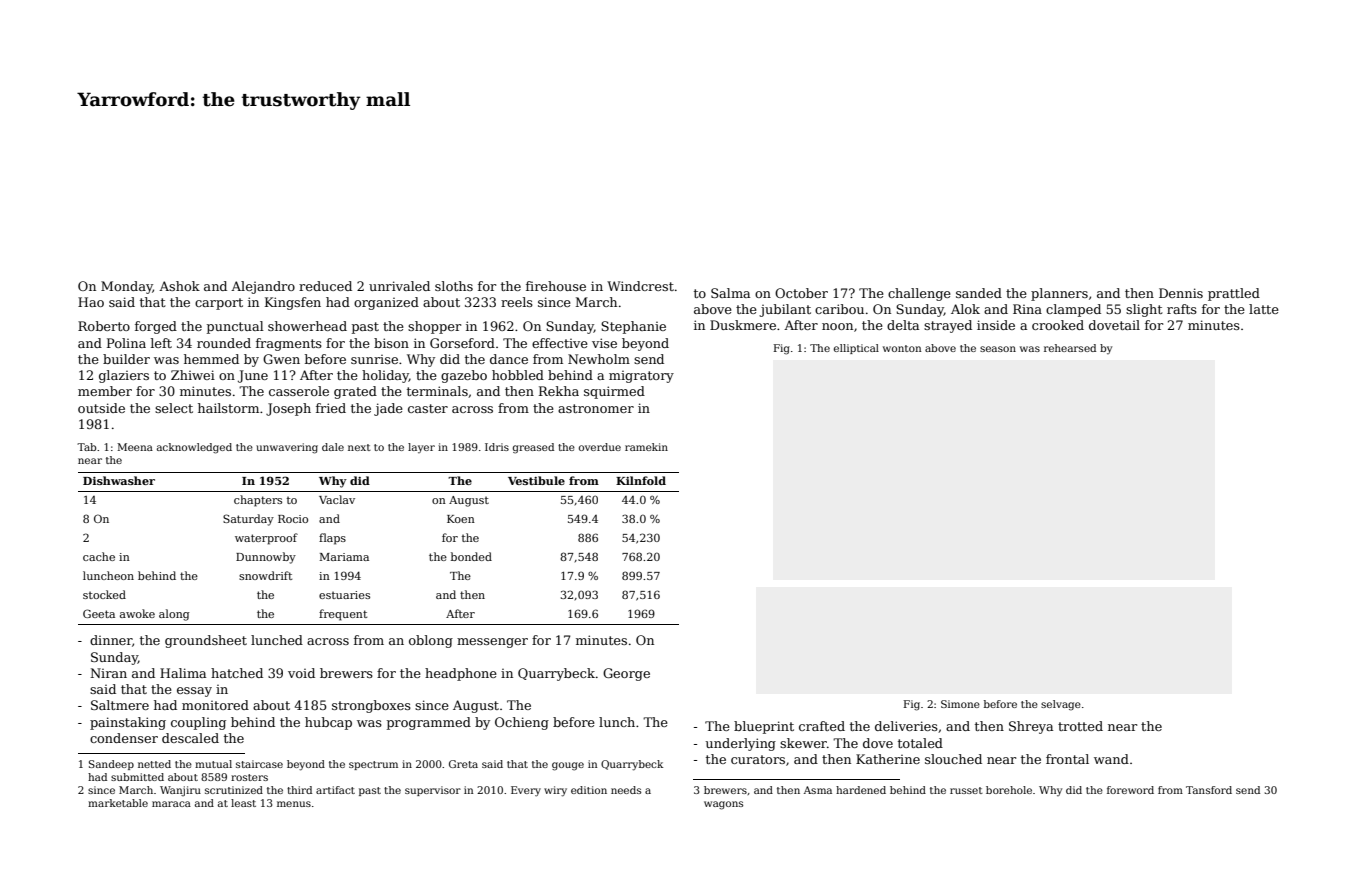  What do you see at coordinates (1070, 348) in the document?
I see `rehearsed` at bounding box center [1070, 348].
